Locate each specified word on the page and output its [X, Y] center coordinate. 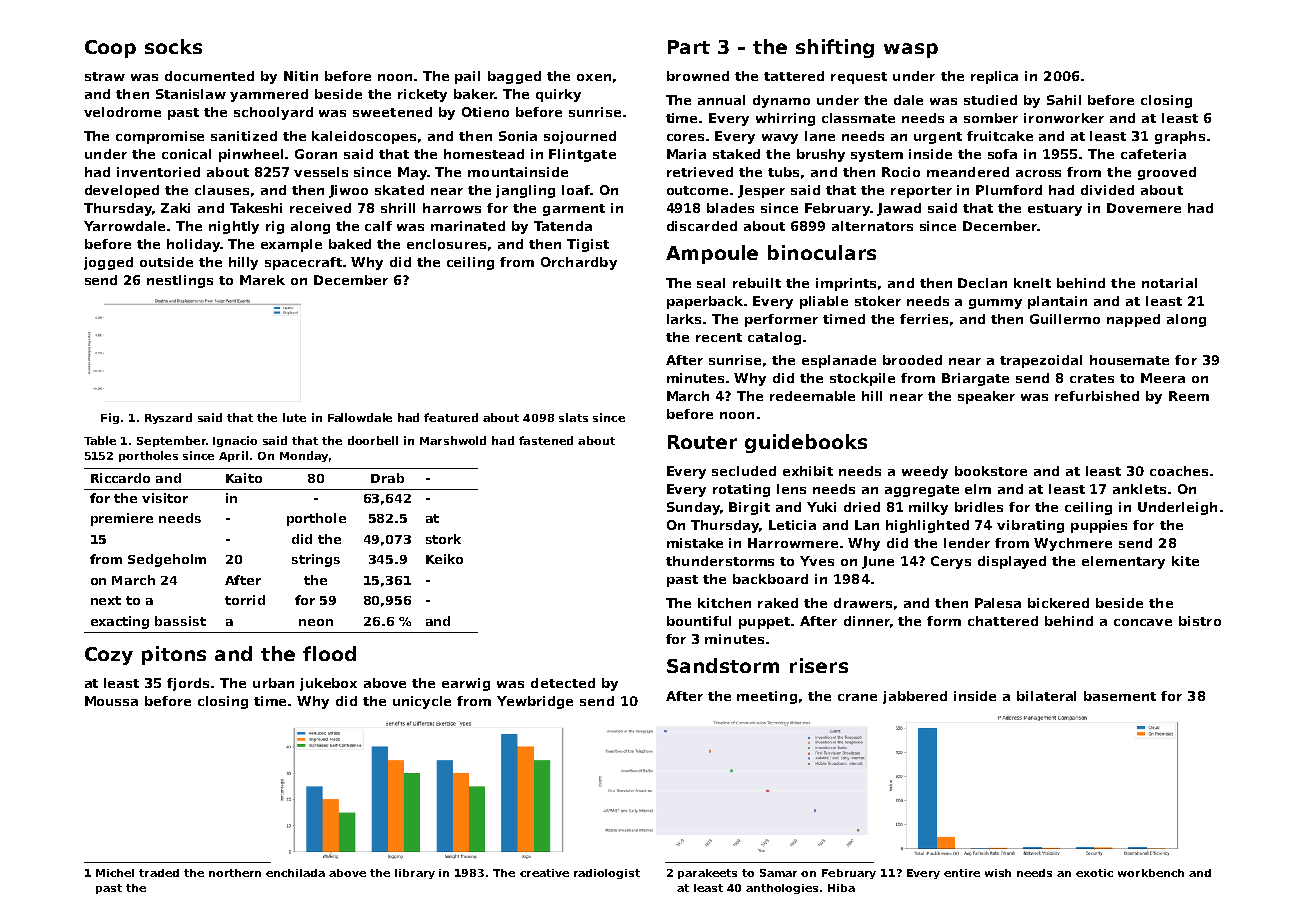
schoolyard [273, 113]
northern [235, 873]
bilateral [1046, 696]
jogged [108, 263]
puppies [1099, 526]
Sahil [1064, 100]
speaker [986, 397]
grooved [1167, 173]
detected [563, 683]
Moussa [111, 701]
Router [702, 442]
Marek [262, 280]
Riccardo [120, 478]
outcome [697, 190]
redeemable [812, 396]
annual [721, 100]
